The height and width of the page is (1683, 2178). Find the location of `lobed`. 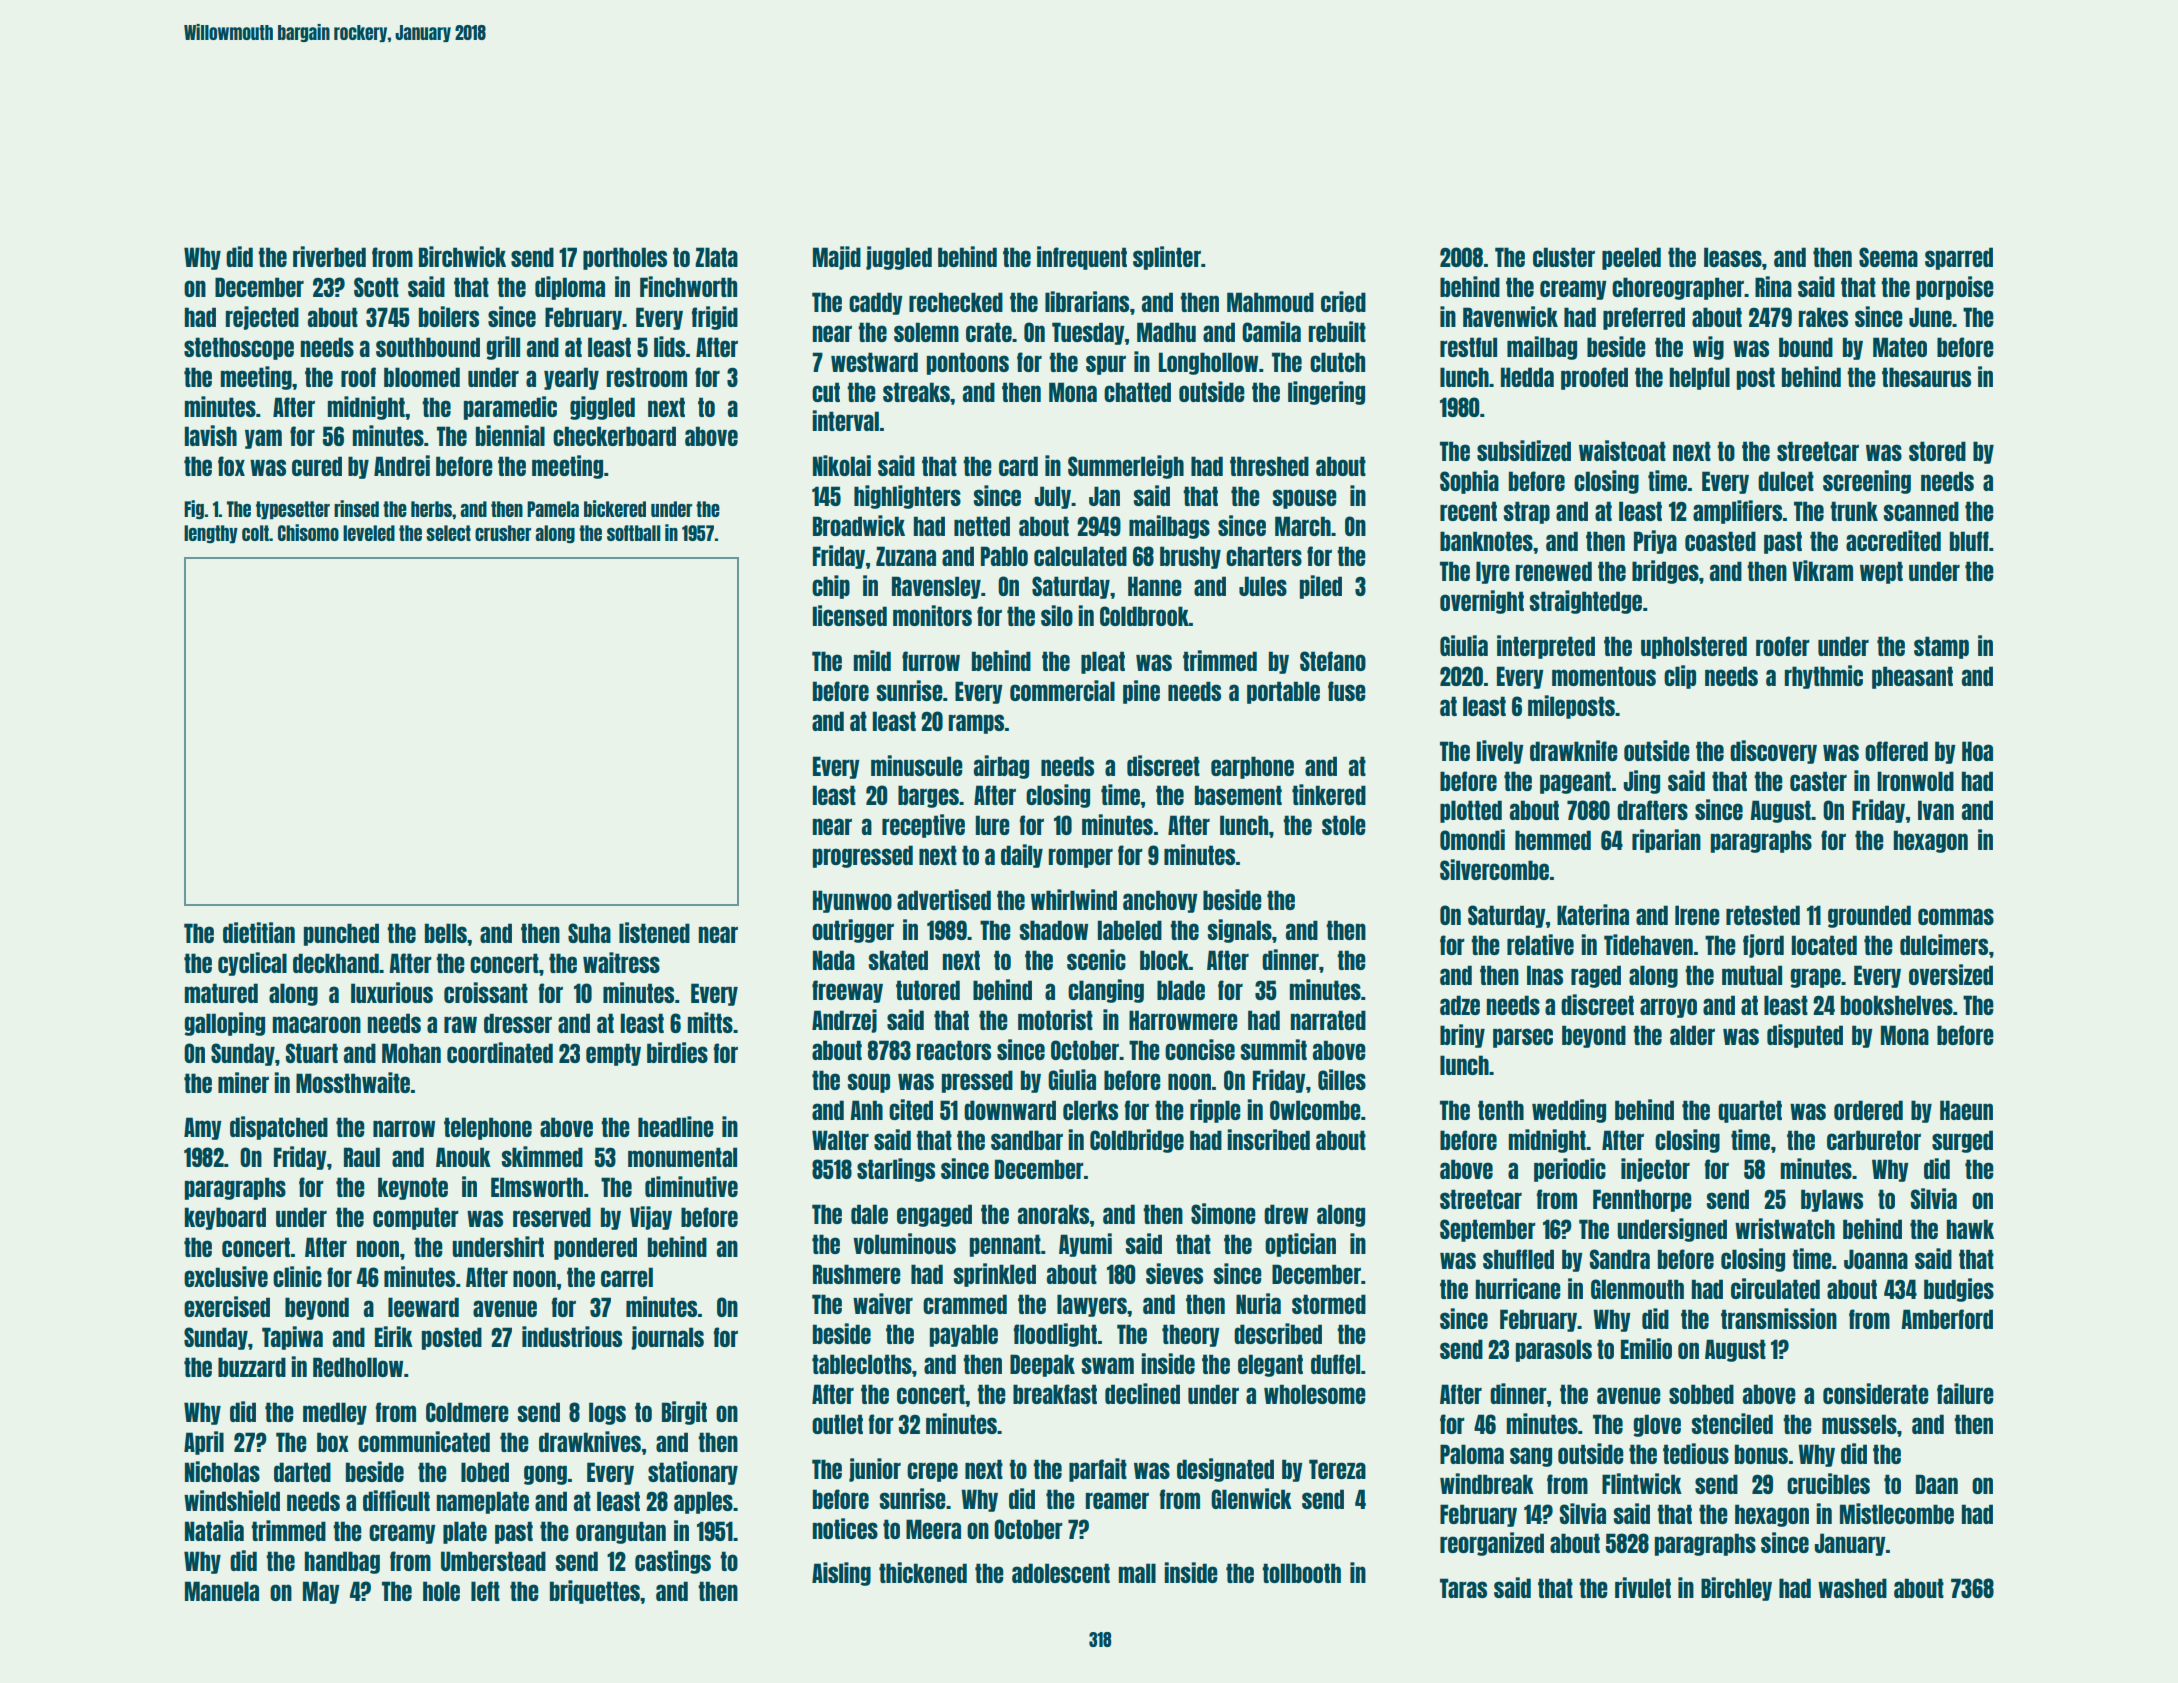

lobed is located at coordinates (485, 1472).
